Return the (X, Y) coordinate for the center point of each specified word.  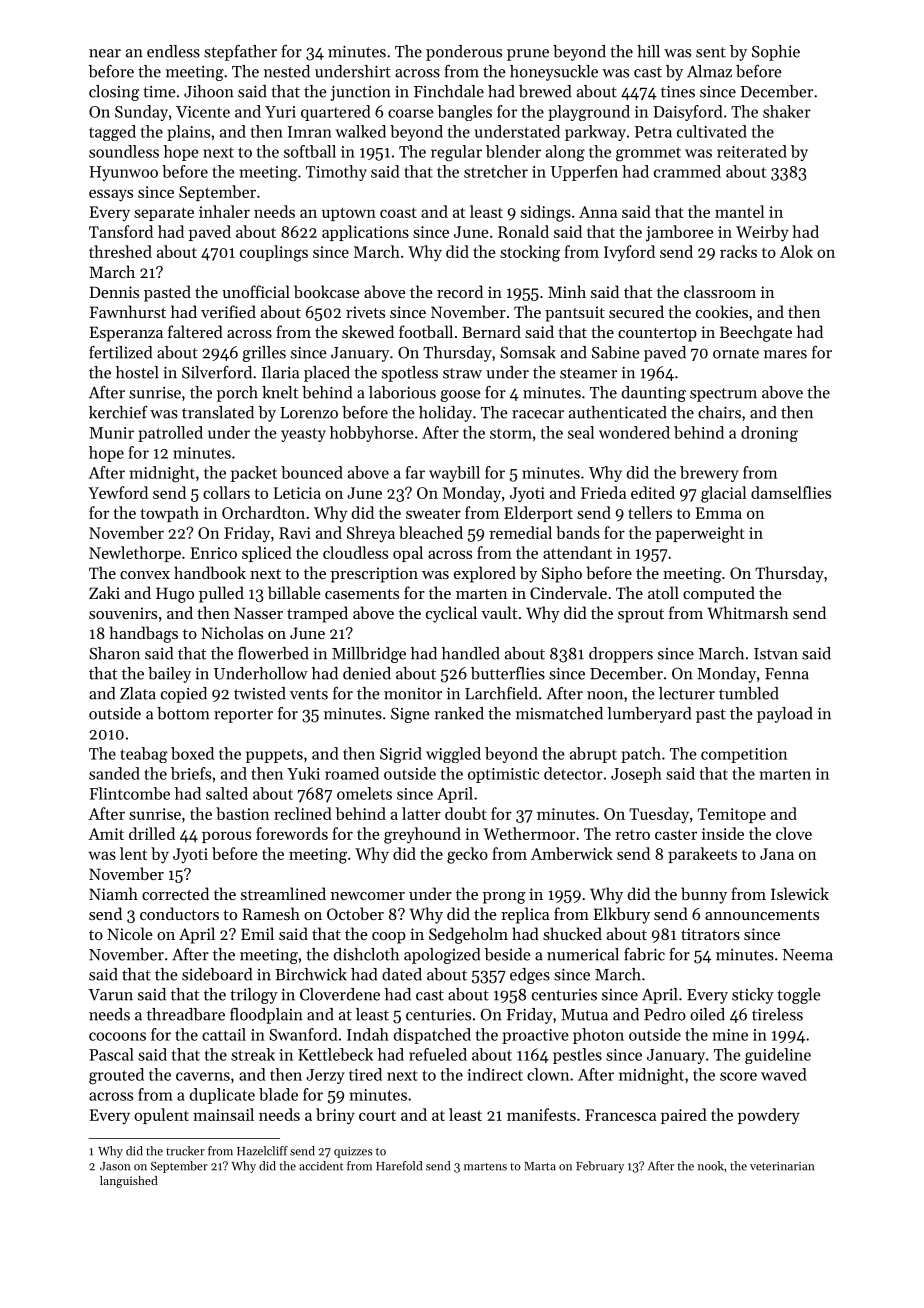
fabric (644, 954)
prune (528, 55)
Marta (540, 1166)
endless (173, 51)
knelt (280, 392)
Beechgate (756, 333)
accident (321, 1166)
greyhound (422, 835)
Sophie (776, 53)
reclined (303, 813)
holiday (445, 414)
